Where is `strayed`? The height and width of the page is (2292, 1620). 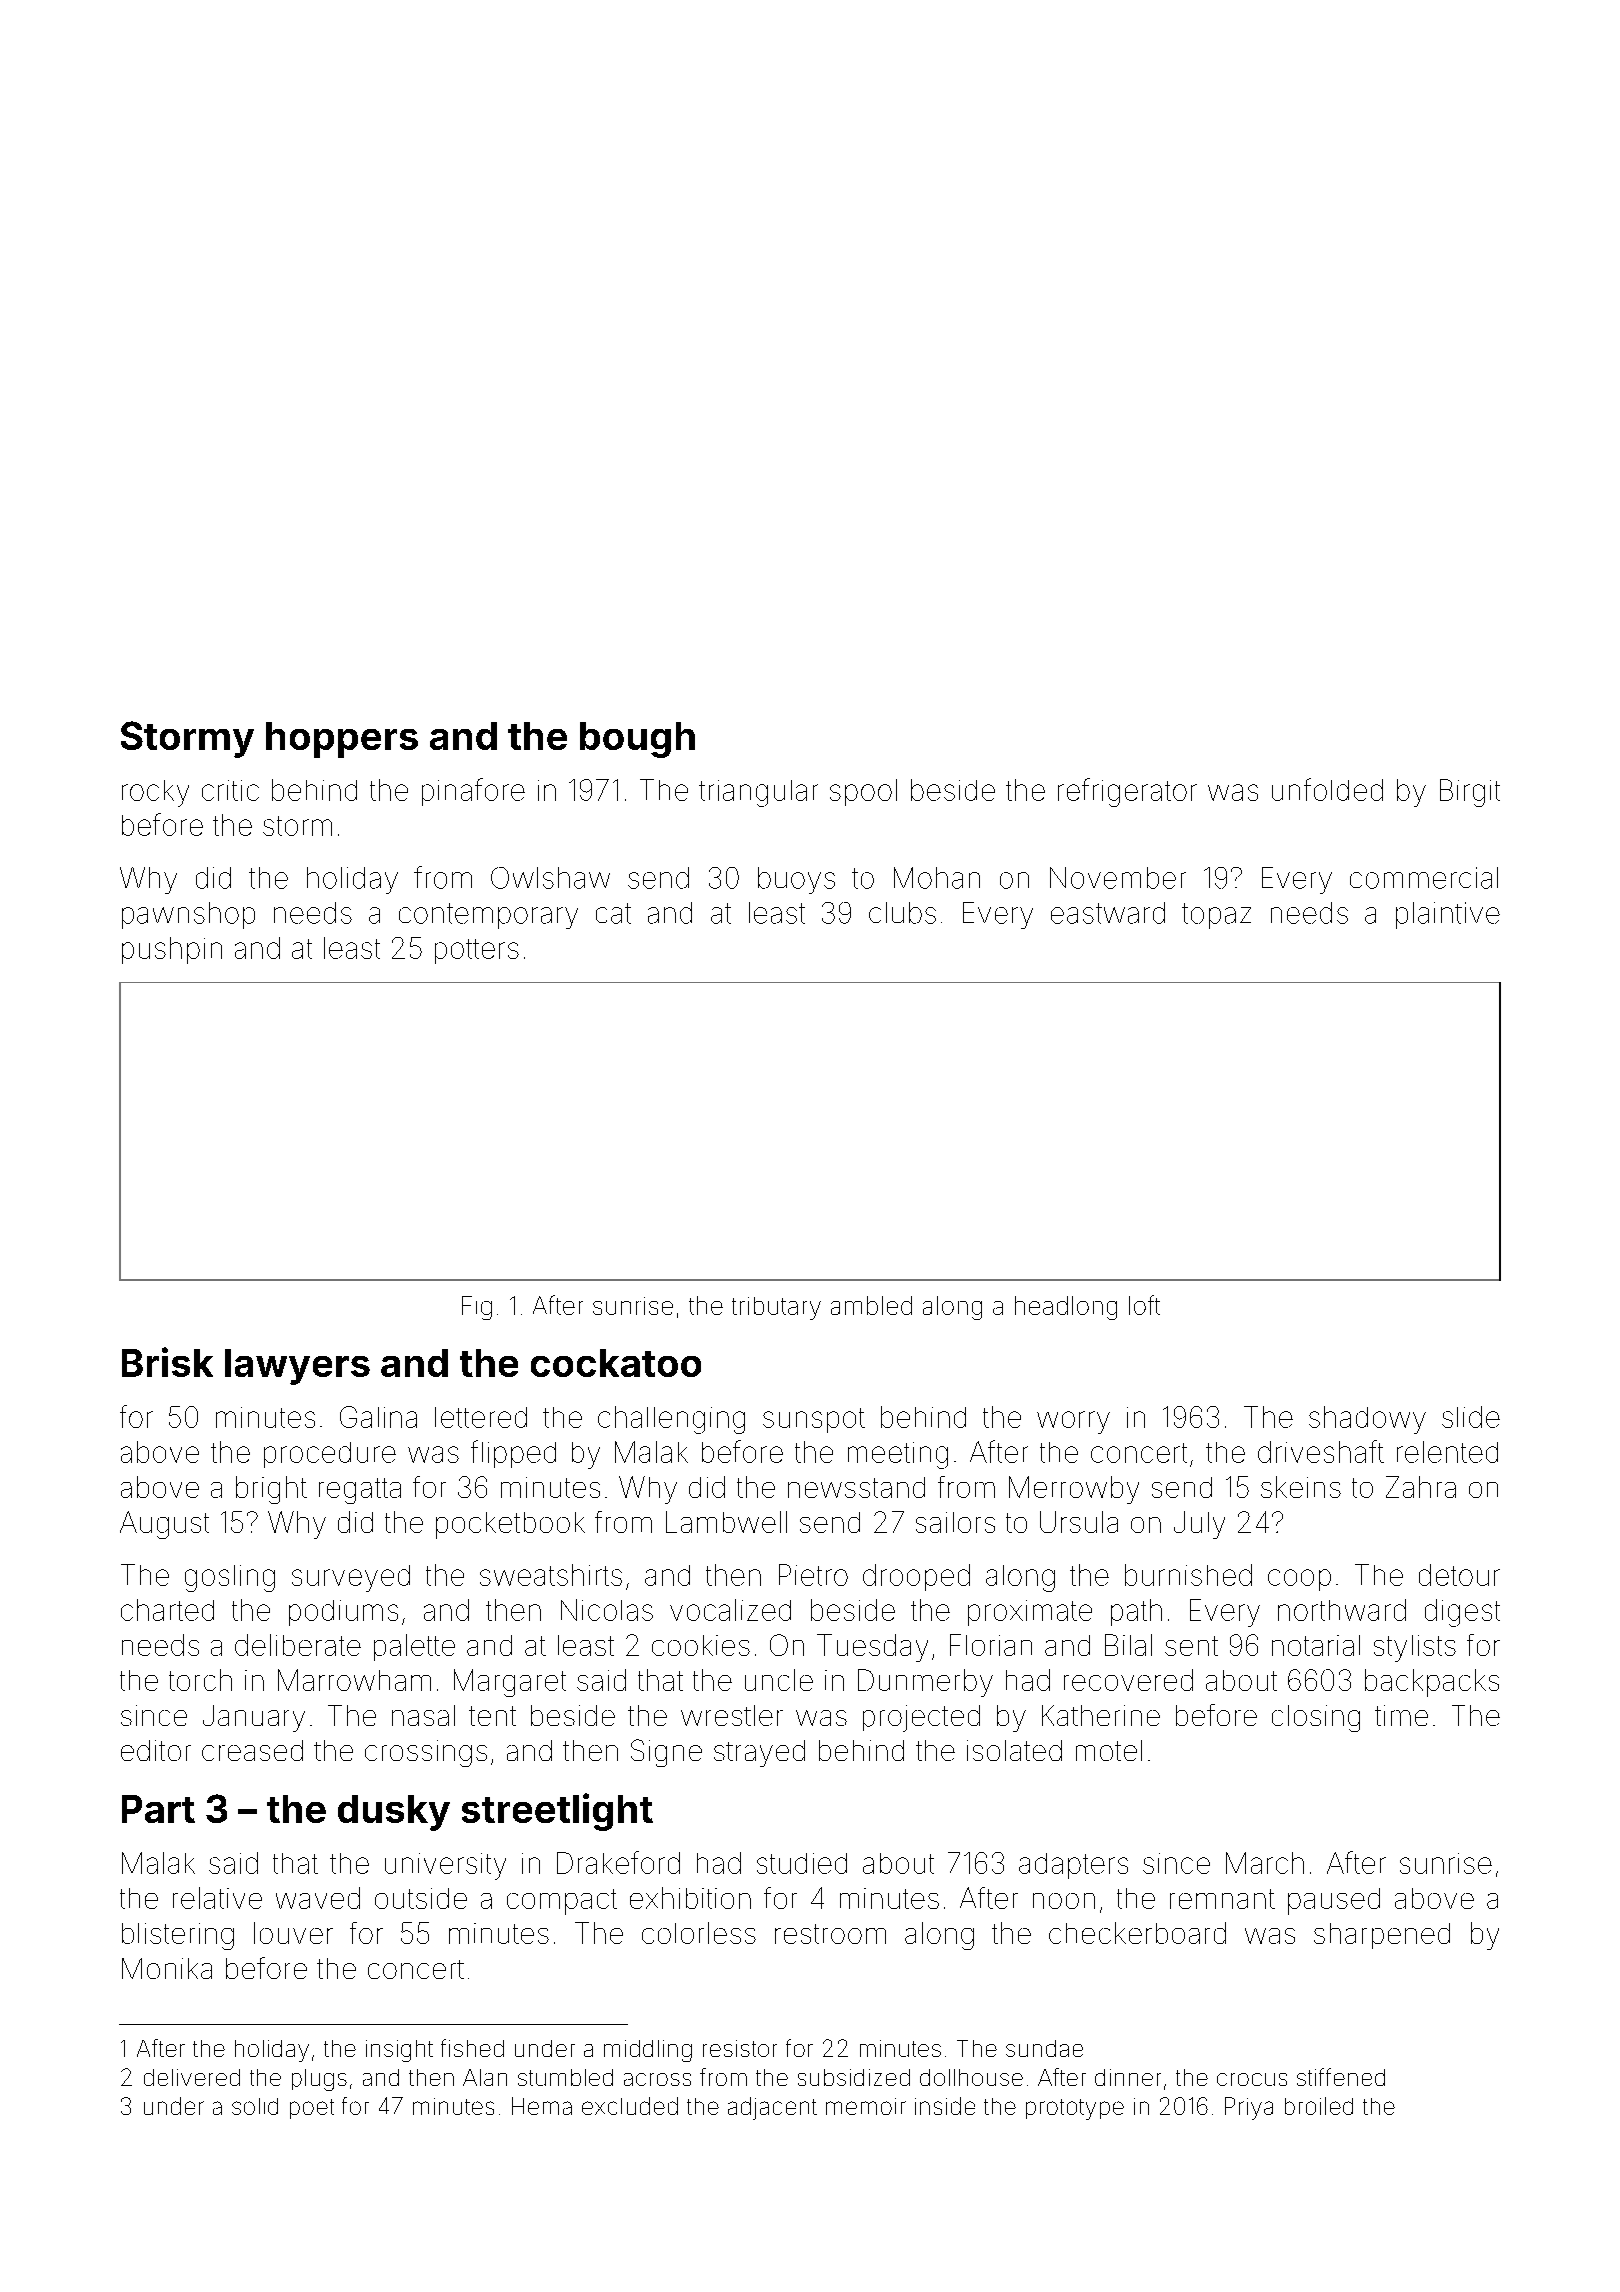 strayed is located at coordinates (759, 1753).
